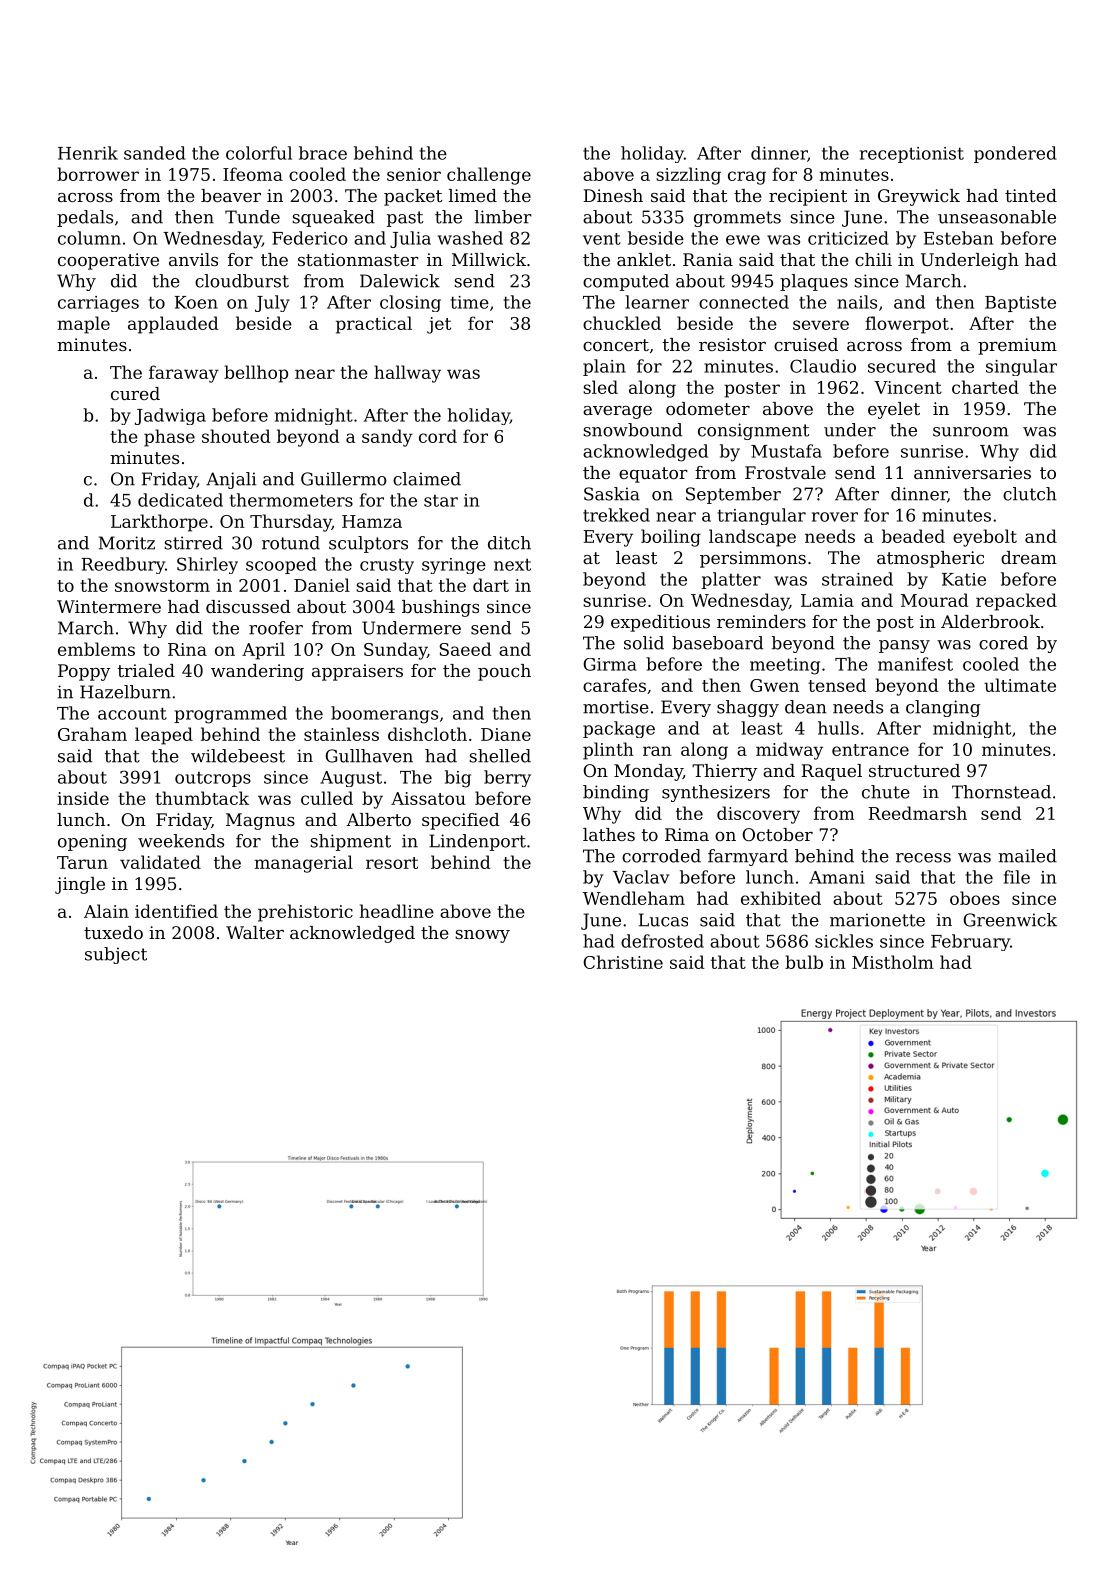 The image size is (1114, 1576). Describe the element at coordinates (644, 643) in the screenshot. I see `solid` at that location.
